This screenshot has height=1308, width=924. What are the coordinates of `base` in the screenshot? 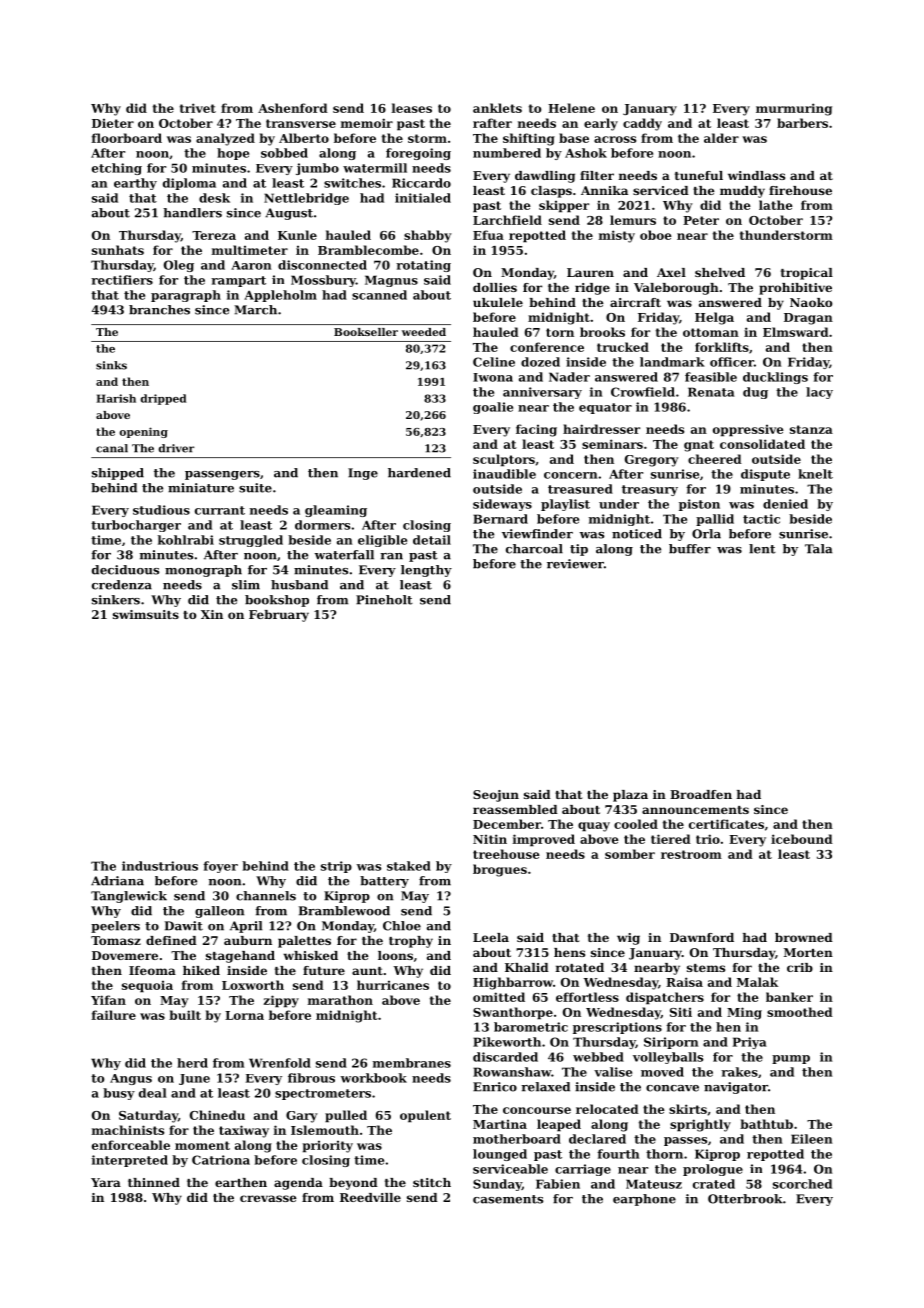 It's located at (574, 138).
